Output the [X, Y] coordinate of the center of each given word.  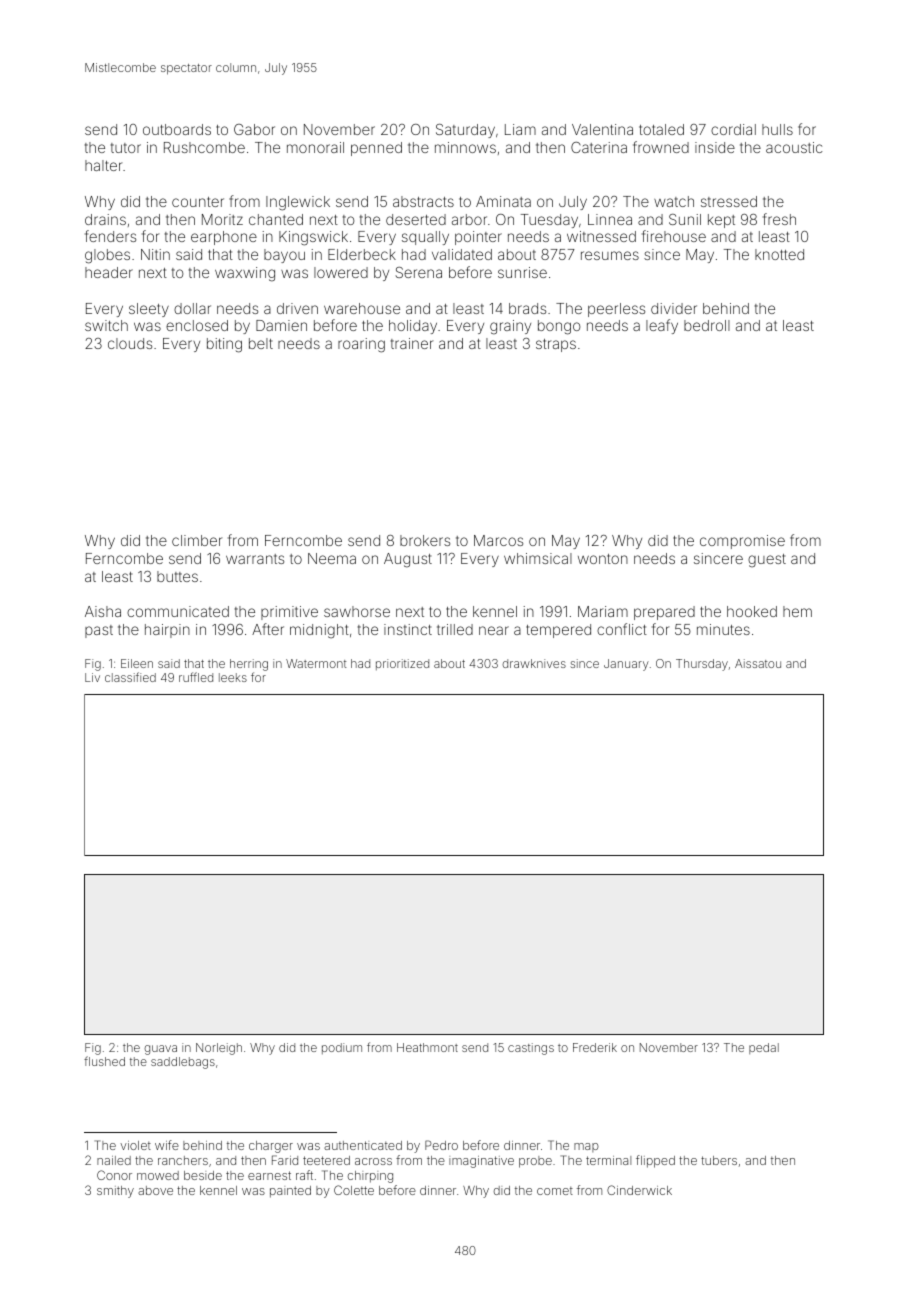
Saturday [465, 131]
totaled [661, 129]
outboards [177, 129]
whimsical [538, 558]
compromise [742, 542]
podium [342, 1048]
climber [197, 540]
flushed [104, 1061]
